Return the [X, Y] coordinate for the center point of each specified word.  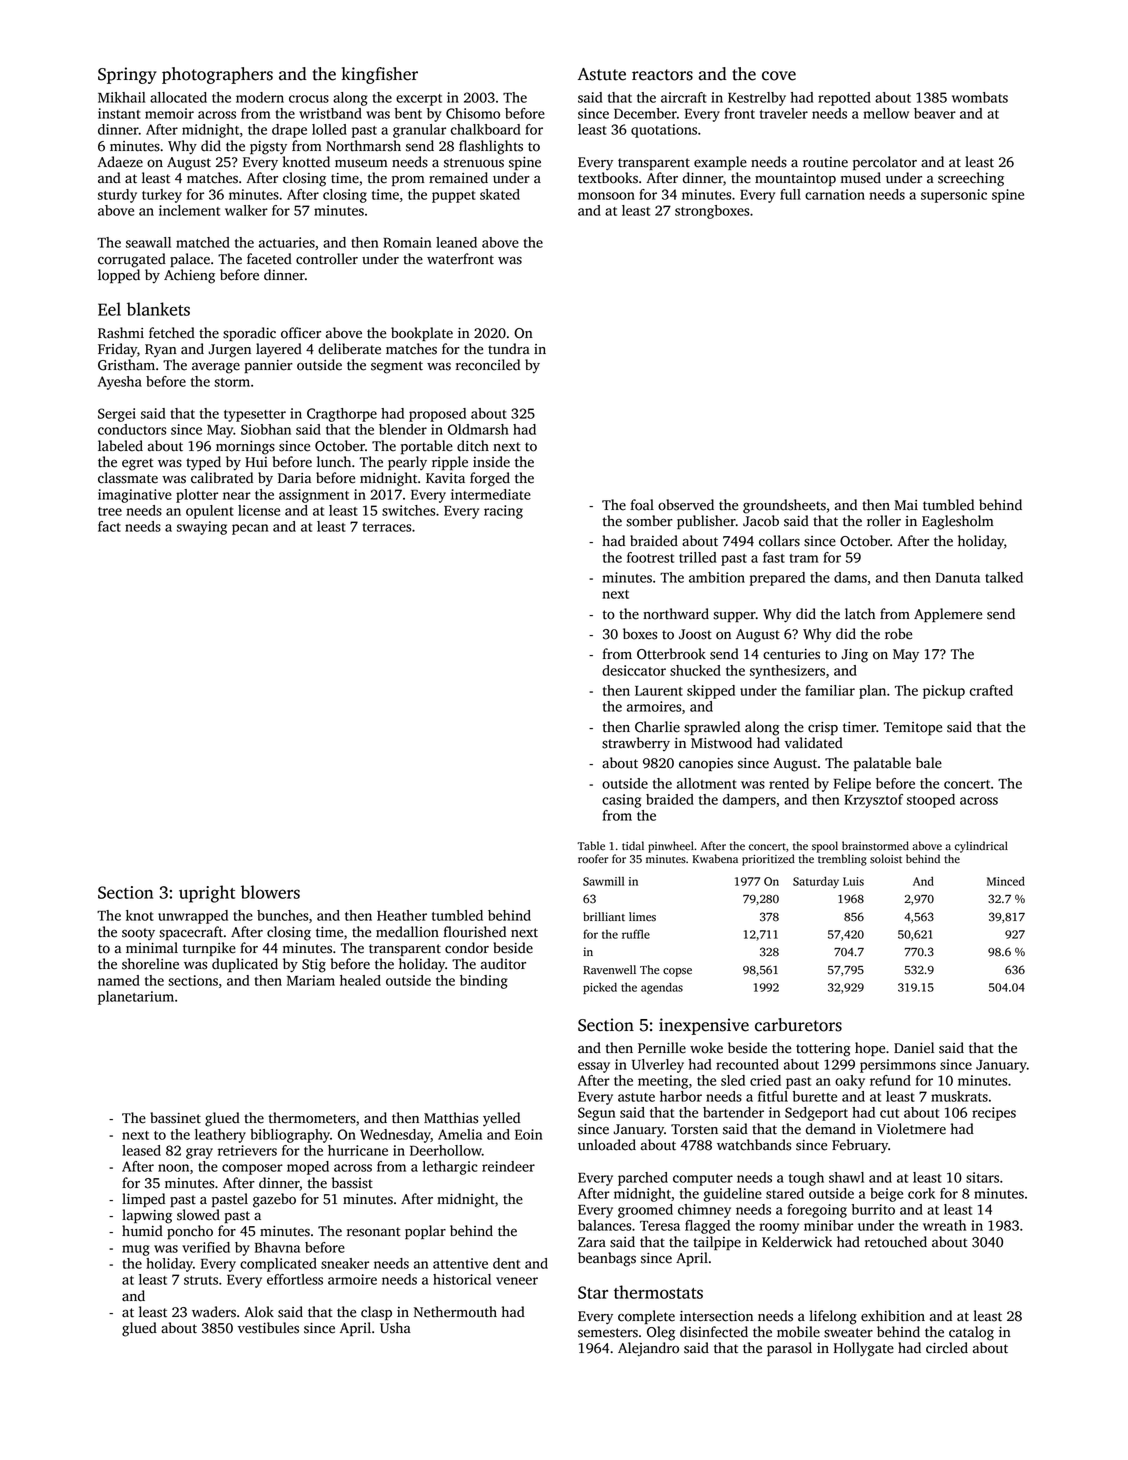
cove [779, 76]
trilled [698, 557]
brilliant [604, 916]
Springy [127, 75]
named [119, 980]
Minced [1006, 881]
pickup [944, 692]
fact [109, 526]
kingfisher [380, 75]
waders [214, 1312]
